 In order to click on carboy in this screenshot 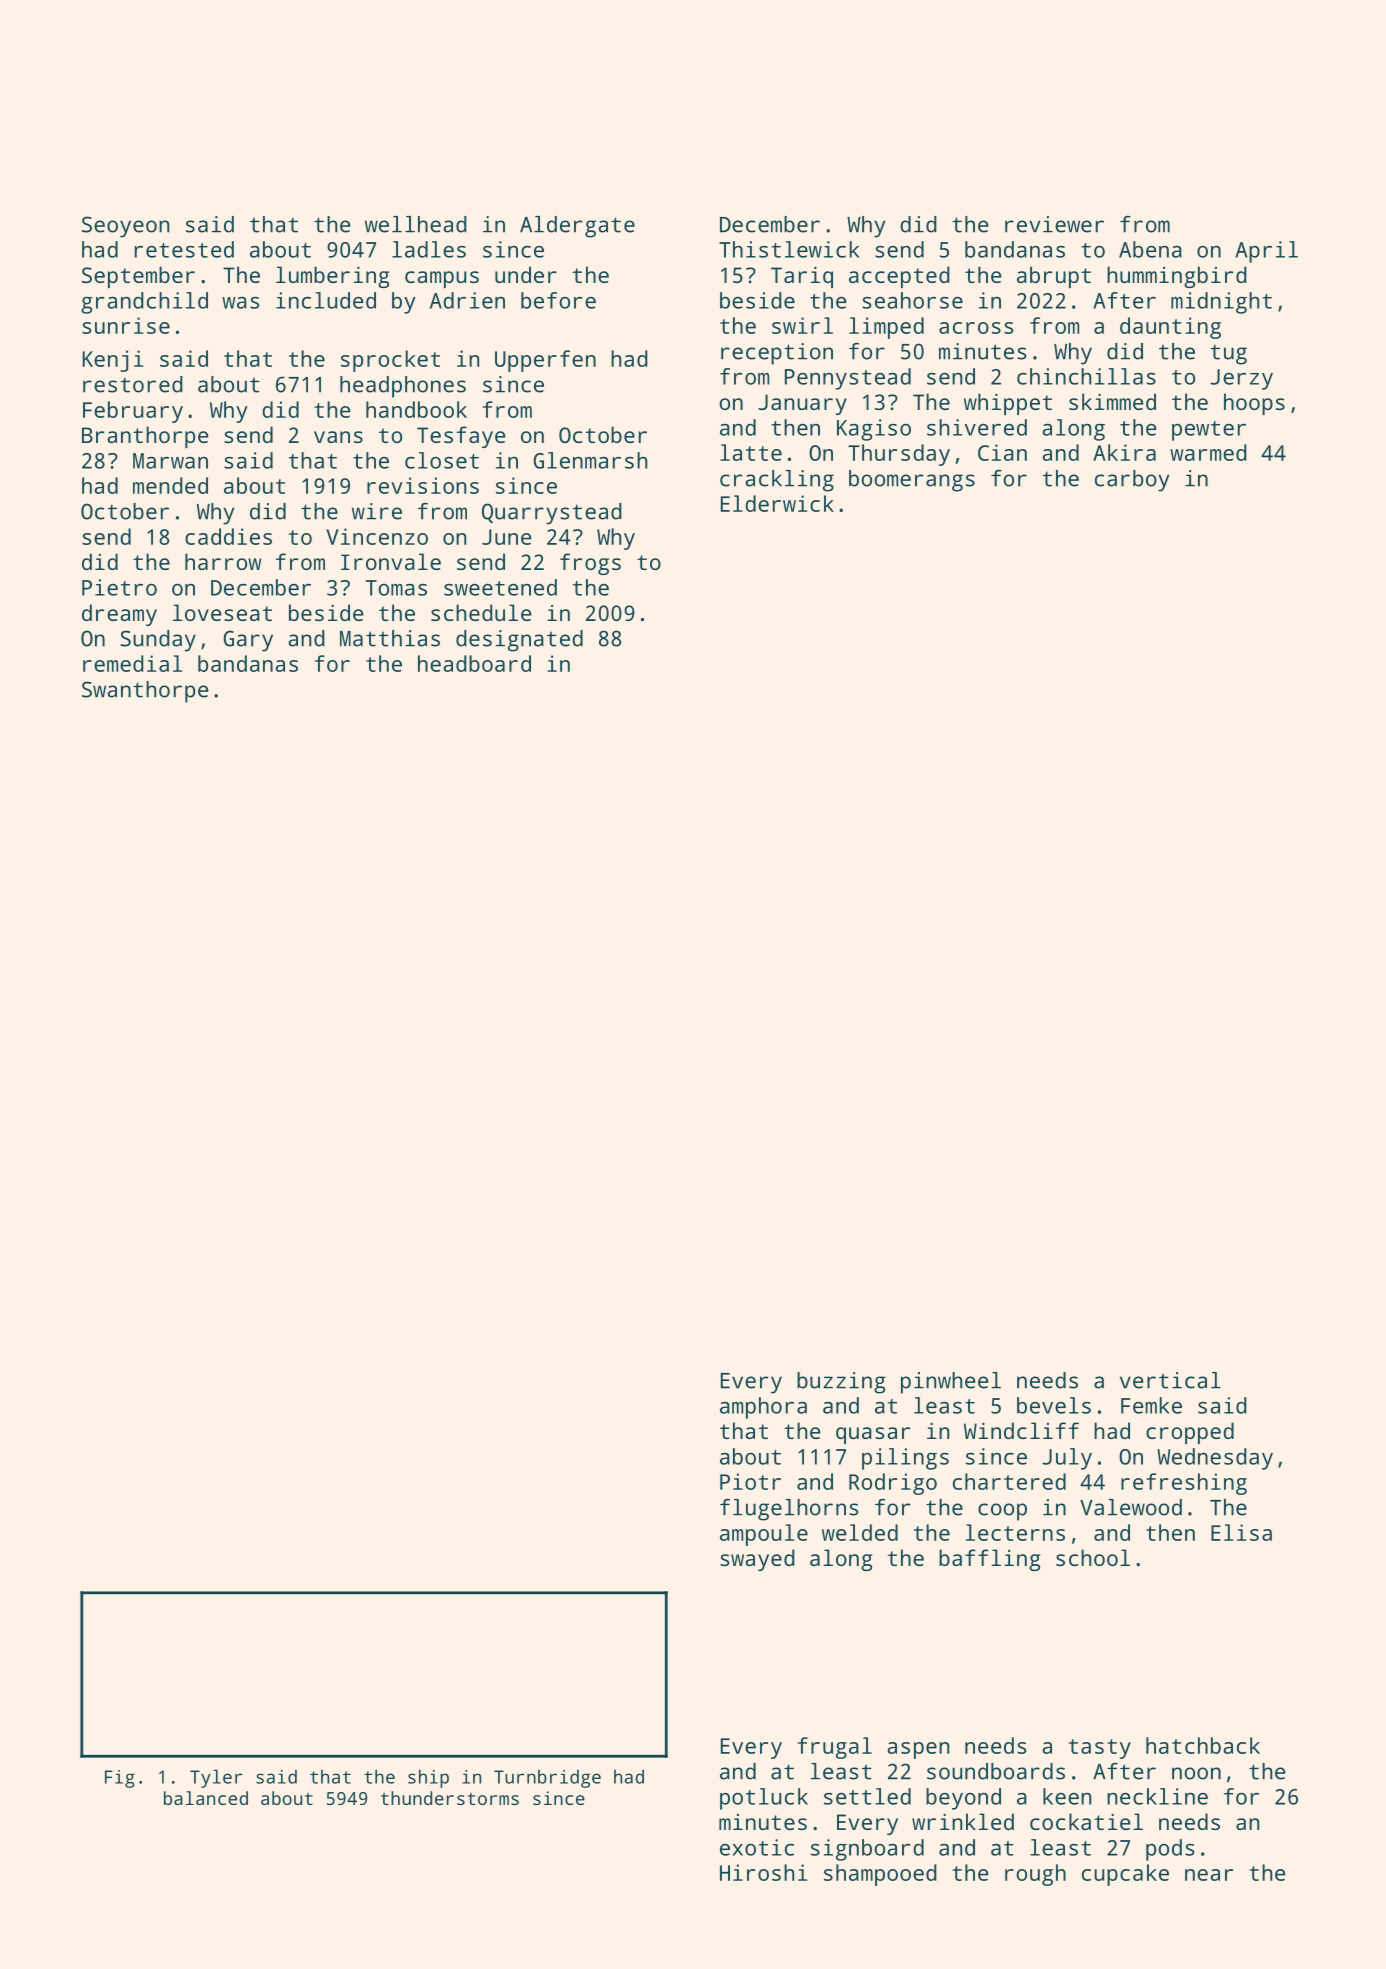, I will do `click(1132, 481)`.
